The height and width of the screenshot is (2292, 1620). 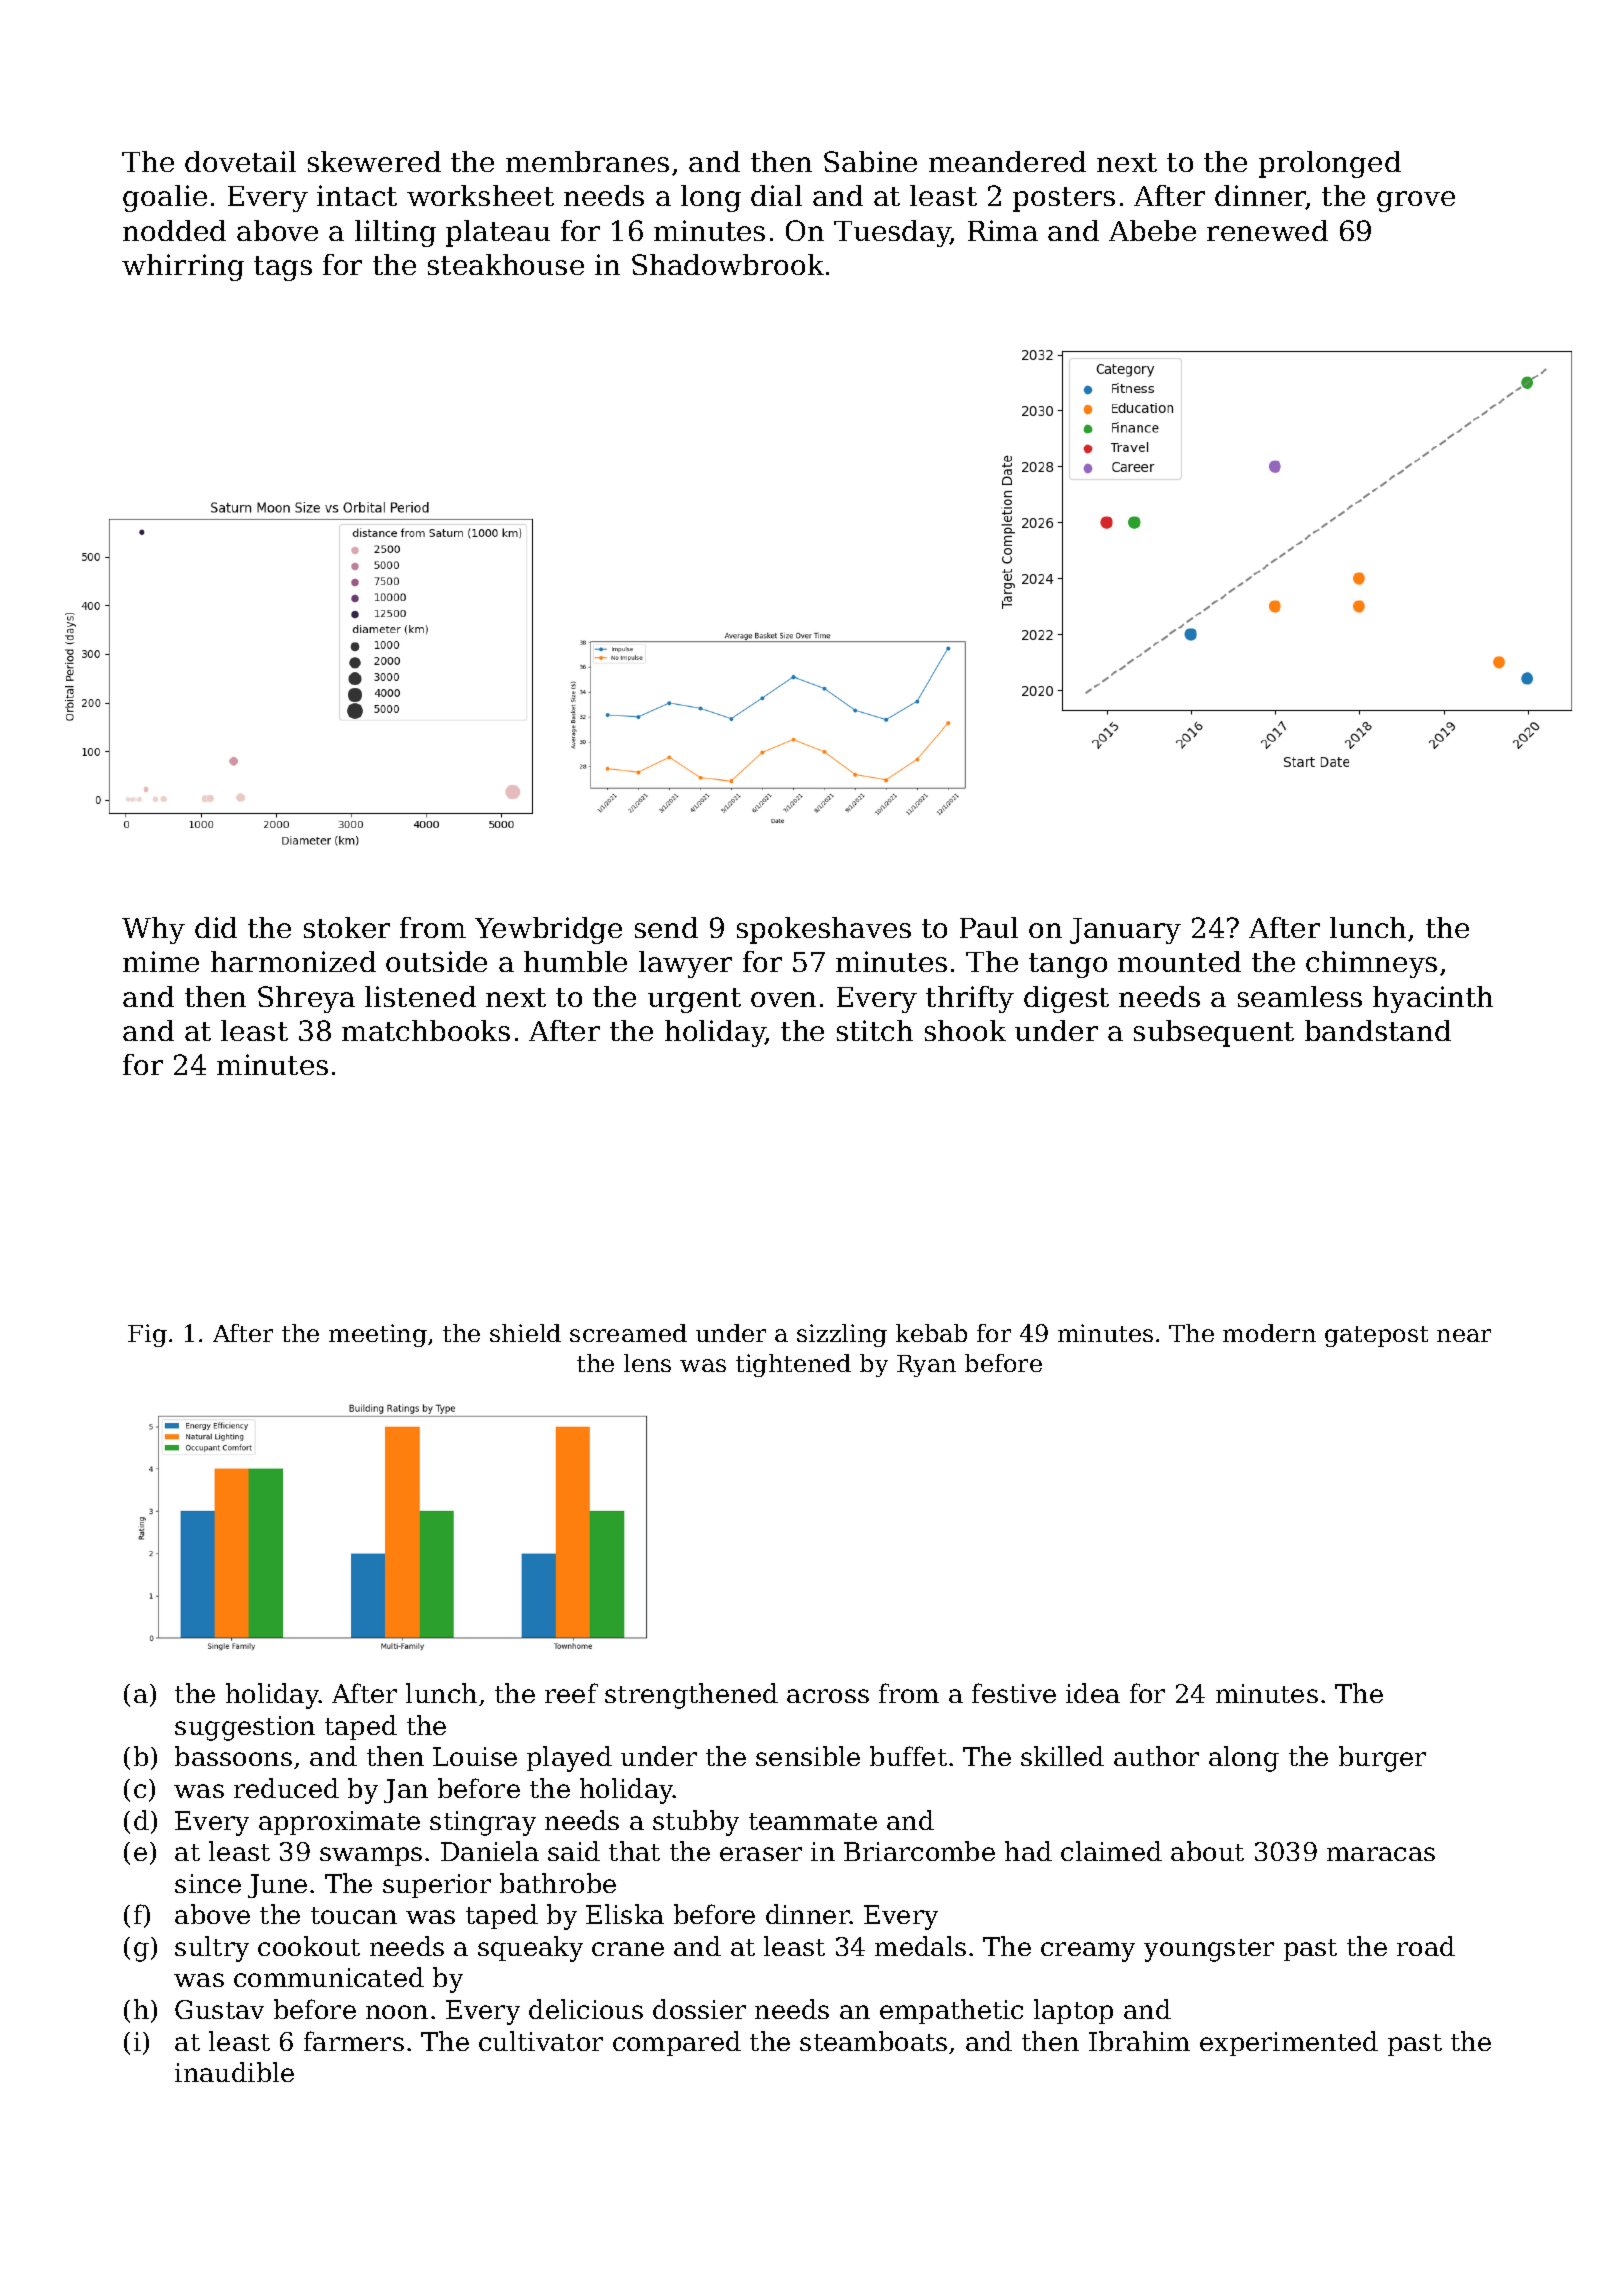 What do you see at coordinates (808, 1756) in the screenshot?
I see `sensible` at bounding box center [808, 1756].
